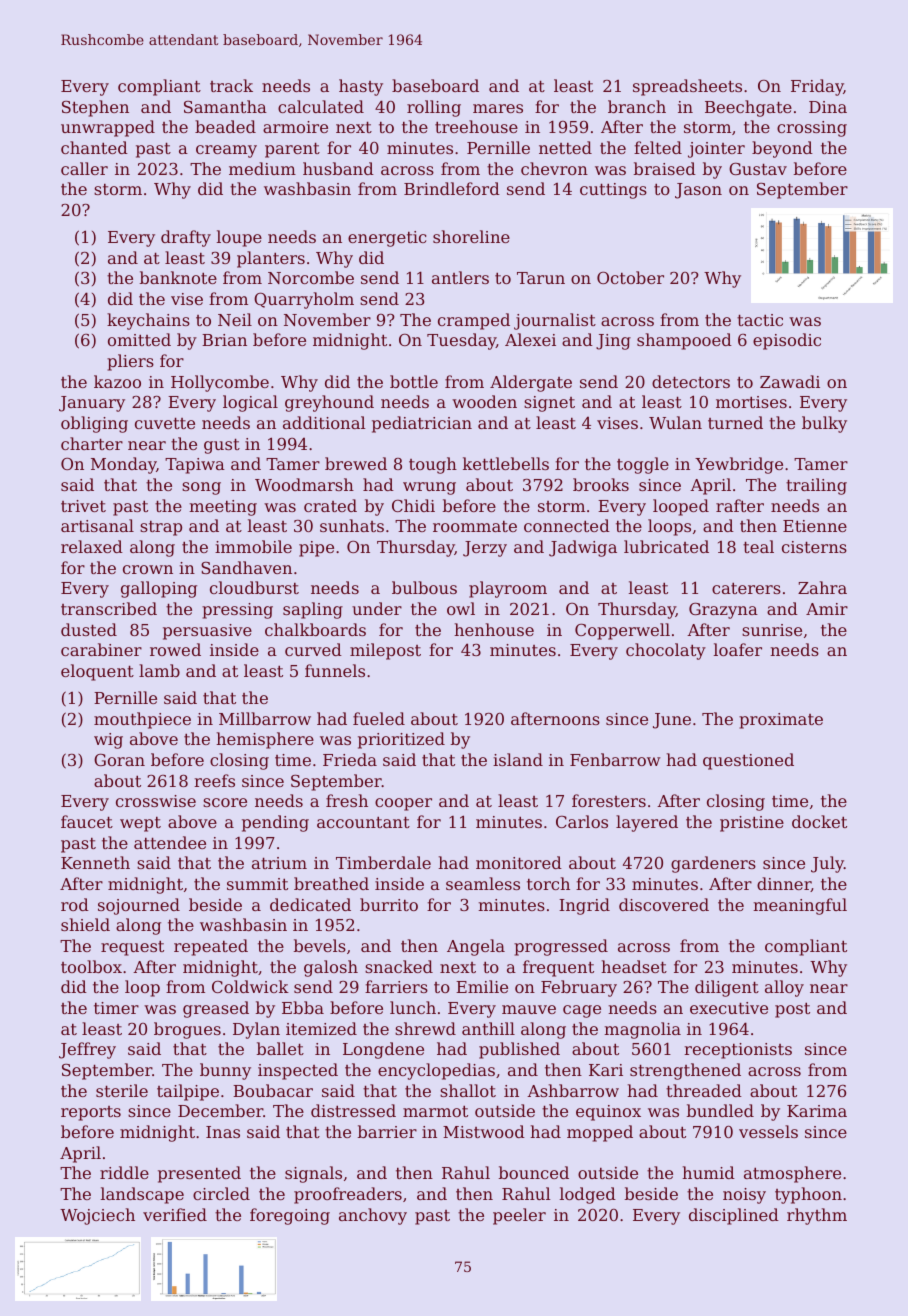  Describe the element at coordinates (231, 85) in the screenshot. I see `track` at that location.
